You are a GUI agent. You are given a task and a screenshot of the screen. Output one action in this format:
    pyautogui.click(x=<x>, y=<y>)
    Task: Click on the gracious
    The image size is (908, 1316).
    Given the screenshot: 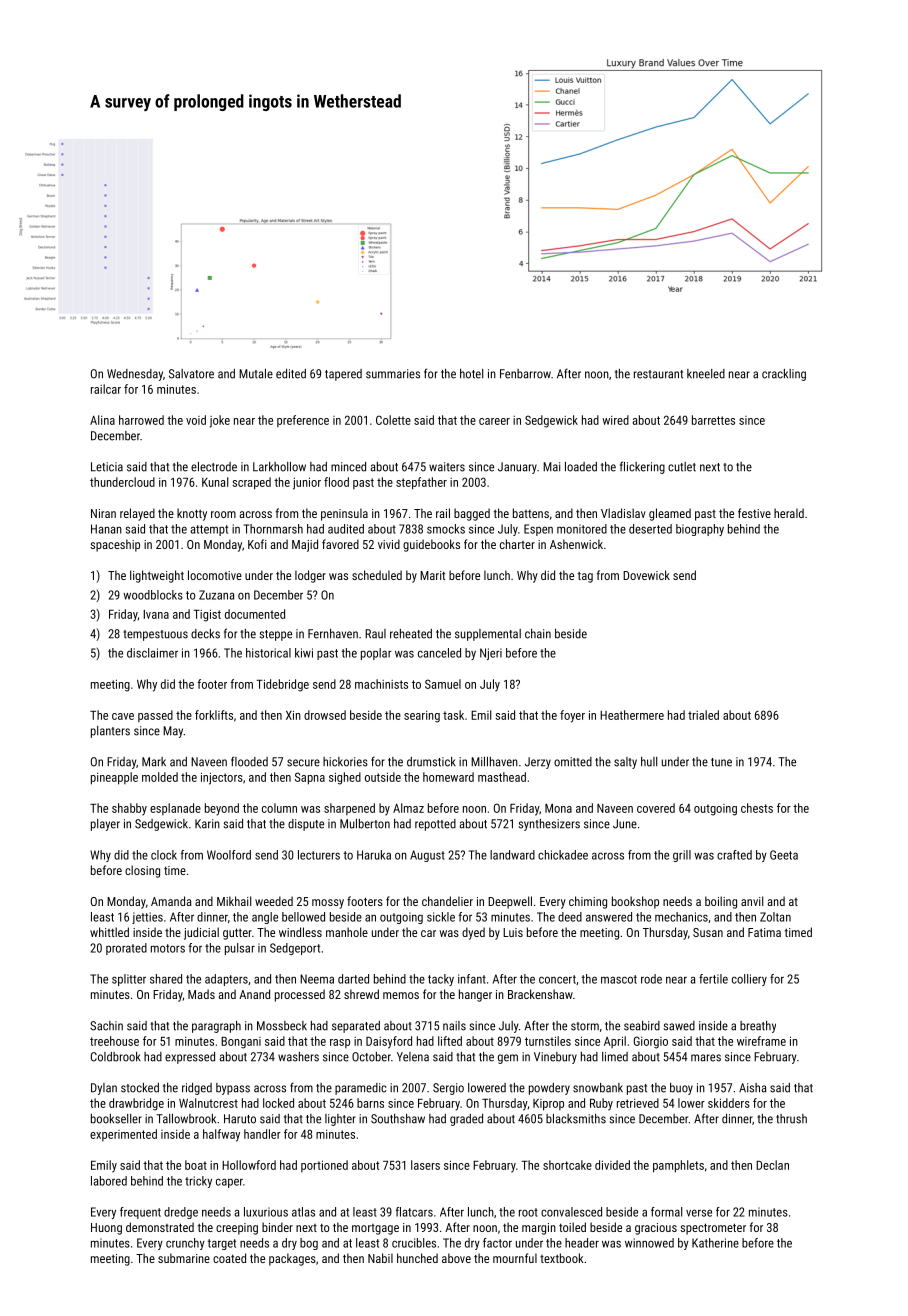 What is the action you would take?
    pyautogui.click(x=656, y=1229)
